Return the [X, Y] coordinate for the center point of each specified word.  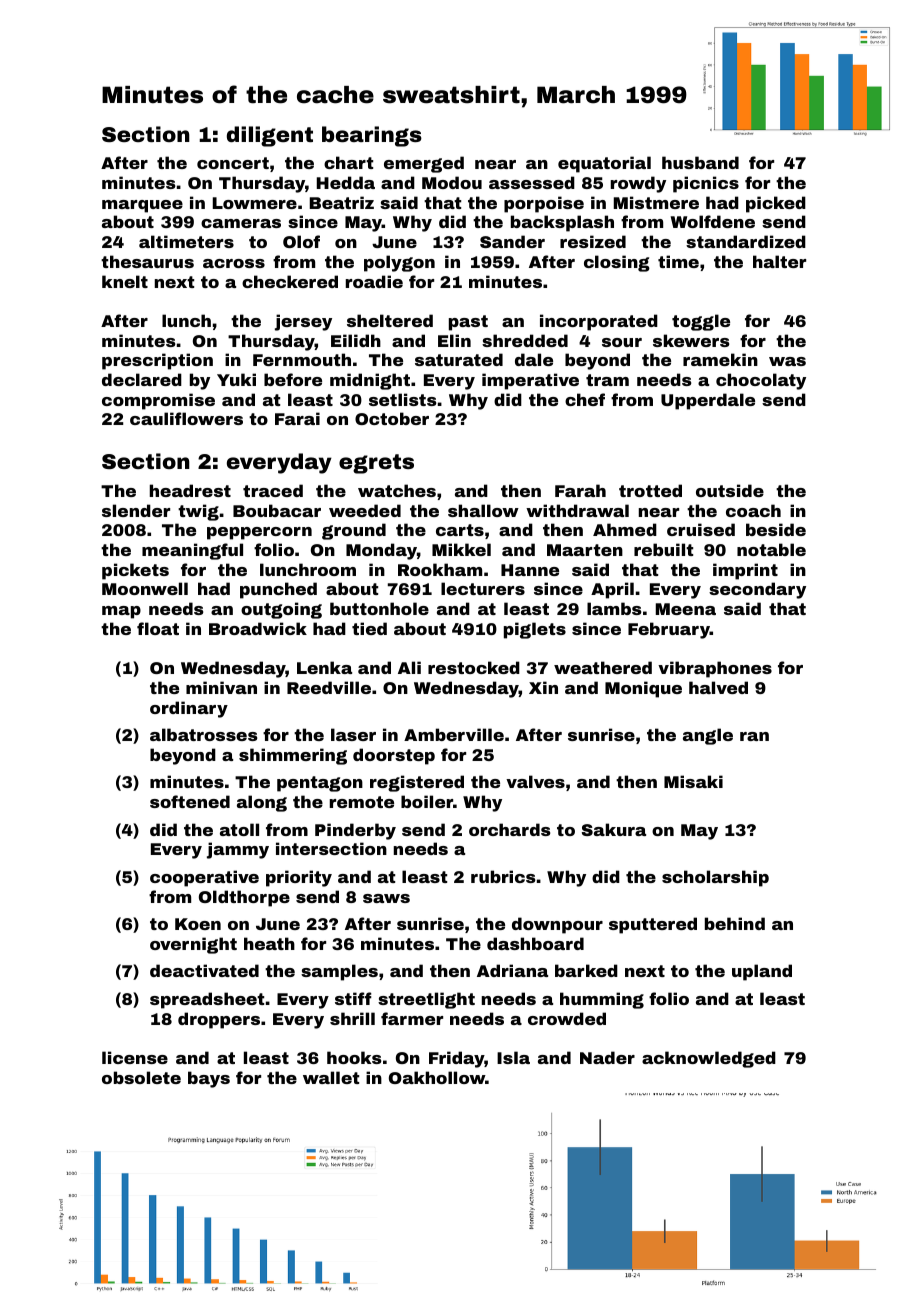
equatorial [604, 164]
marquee [142, 206]
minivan [221, 687]
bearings [372, 136]
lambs [614, 608]
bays [209, 1079]
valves [535, 781]
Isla [513, 1057]
